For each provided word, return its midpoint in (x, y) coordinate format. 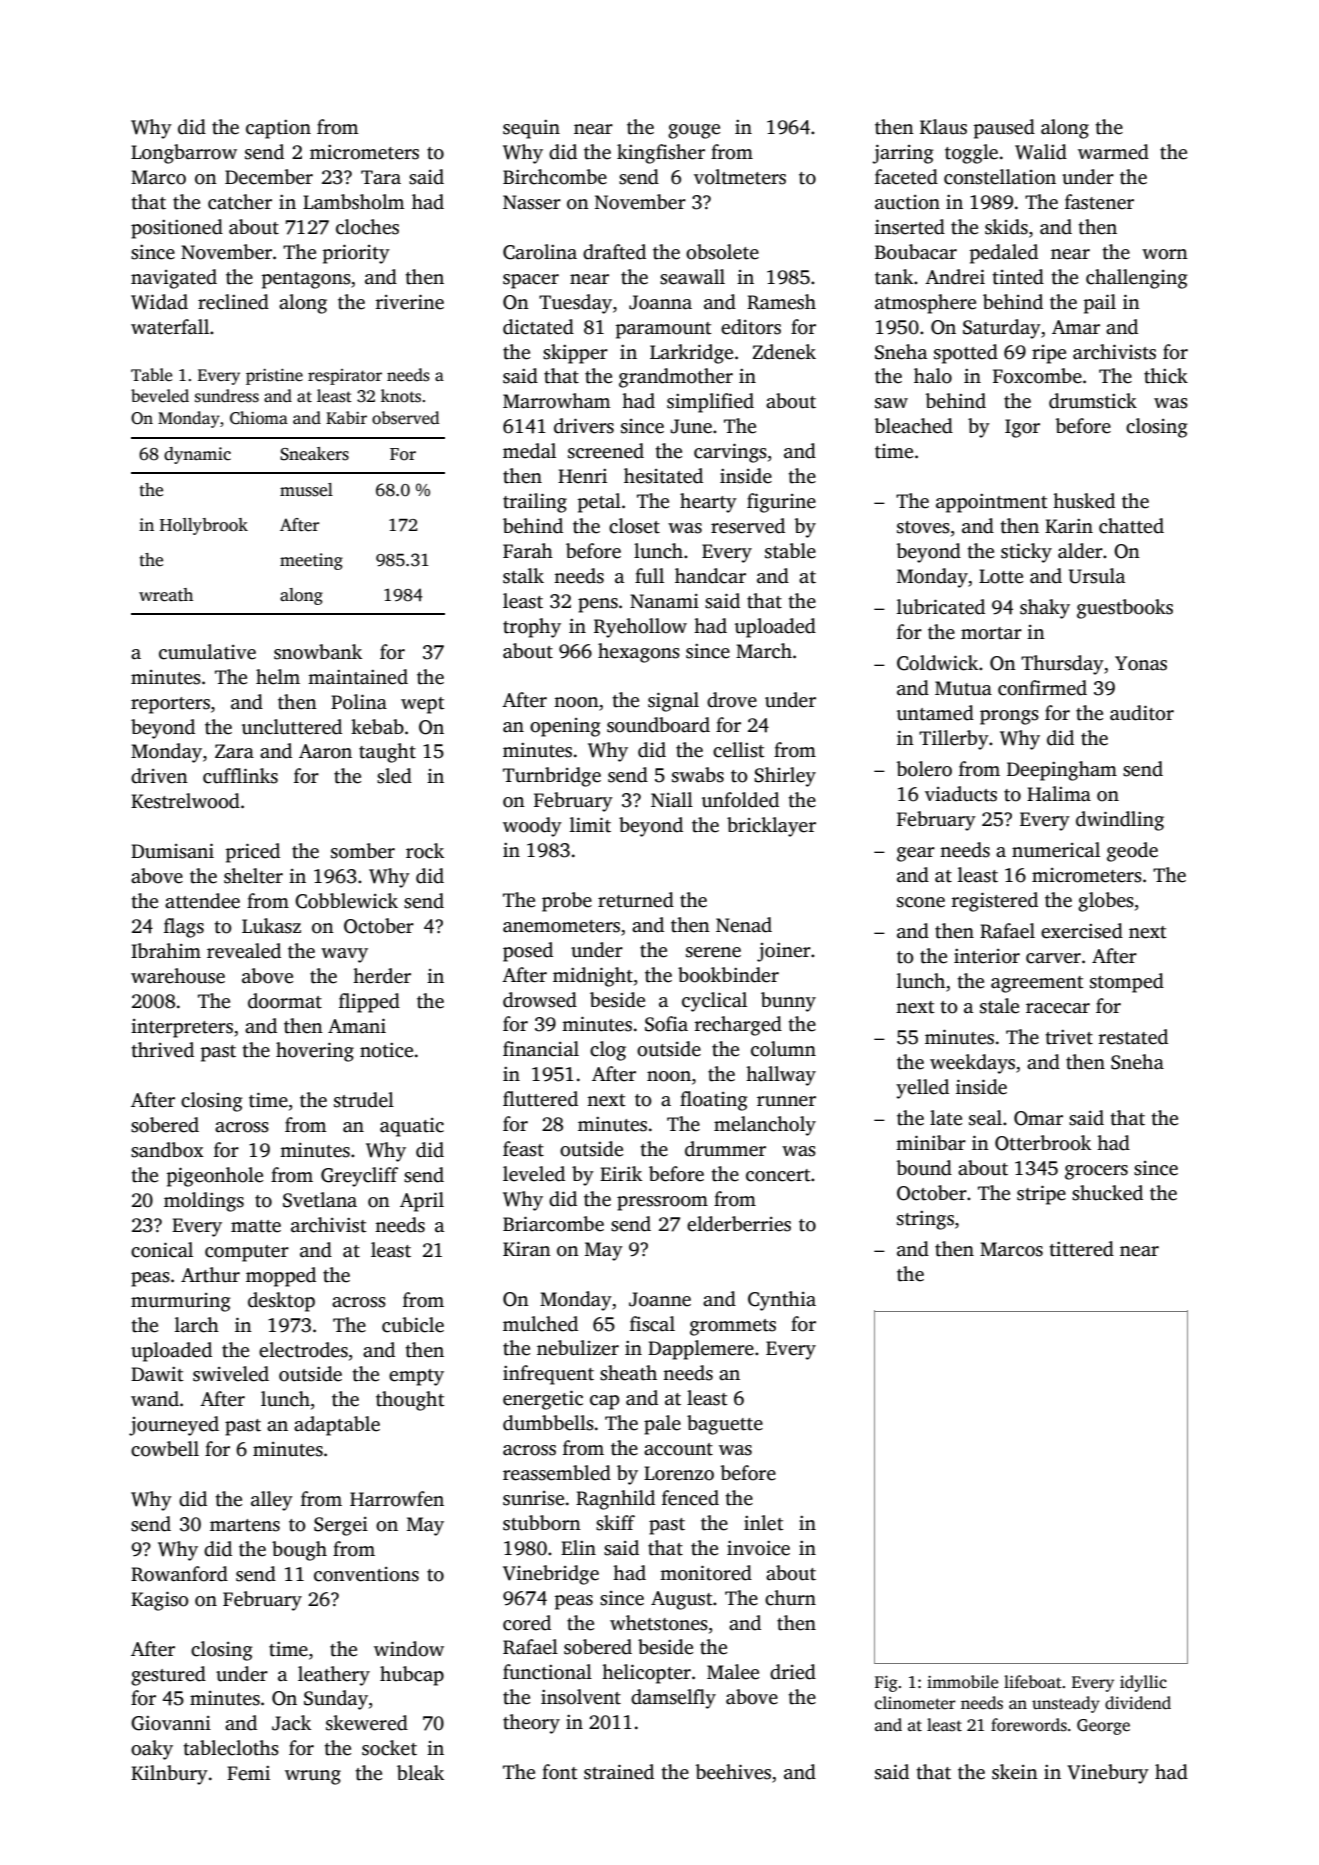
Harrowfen (397, 1499)
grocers (1096, 1172)
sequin (531, 129)
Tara (381, 177)
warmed (1113, 152)
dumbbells (548, 1423)
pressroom (662, 1203)
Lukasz (271, 926)
